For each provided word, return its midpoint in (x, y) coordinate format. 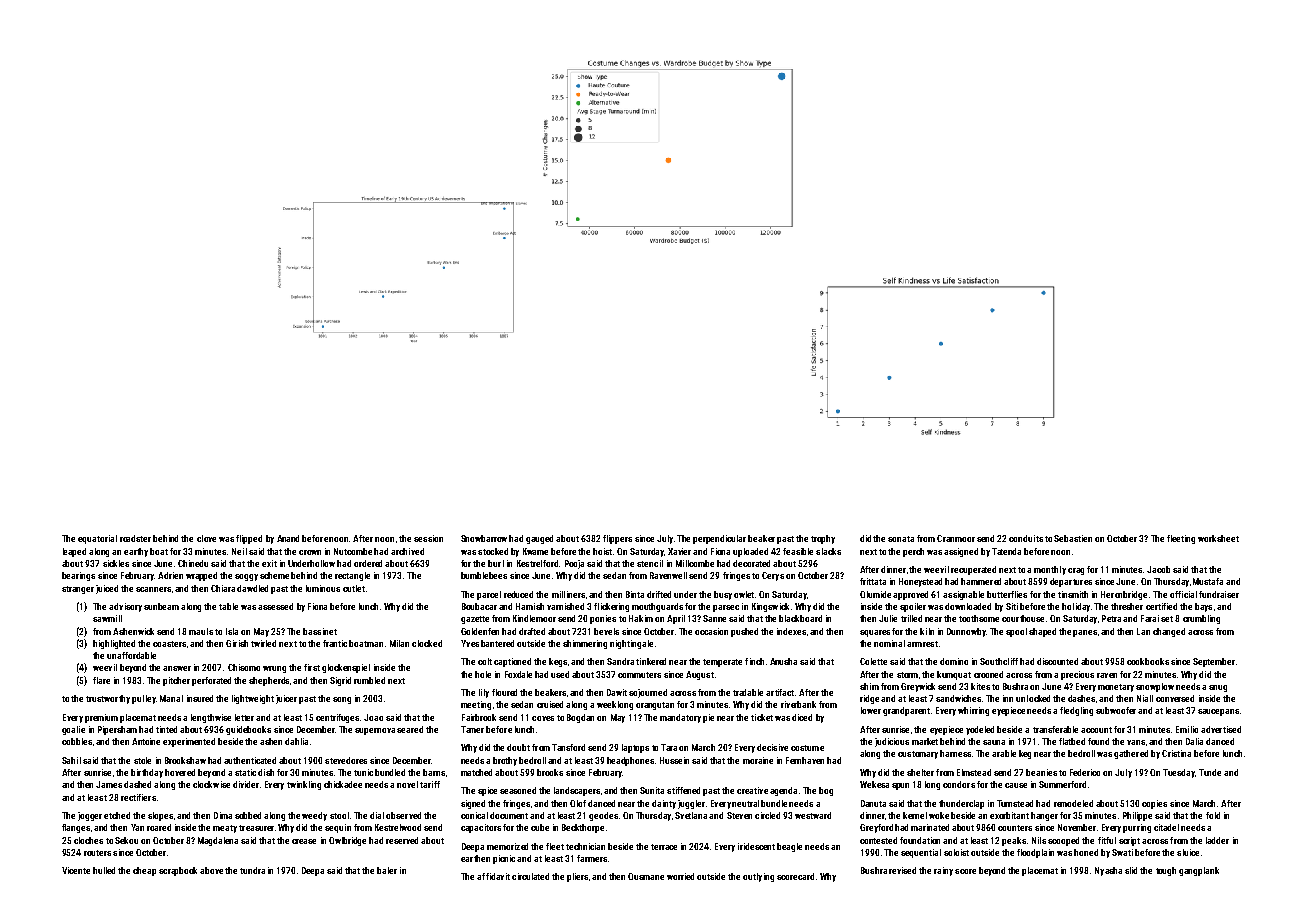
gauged (539, 539)
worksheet (1218, 538)
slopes (160, 816)
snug (1218, 688)
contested (878, 840)
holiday (1076, 607)
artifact (780, 692)
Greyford (876, 828)
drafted (532, 631)
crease (304, 841)
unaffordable (131, 655)
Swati (1122, 852)
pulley (144, 699)
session (428, 538)
